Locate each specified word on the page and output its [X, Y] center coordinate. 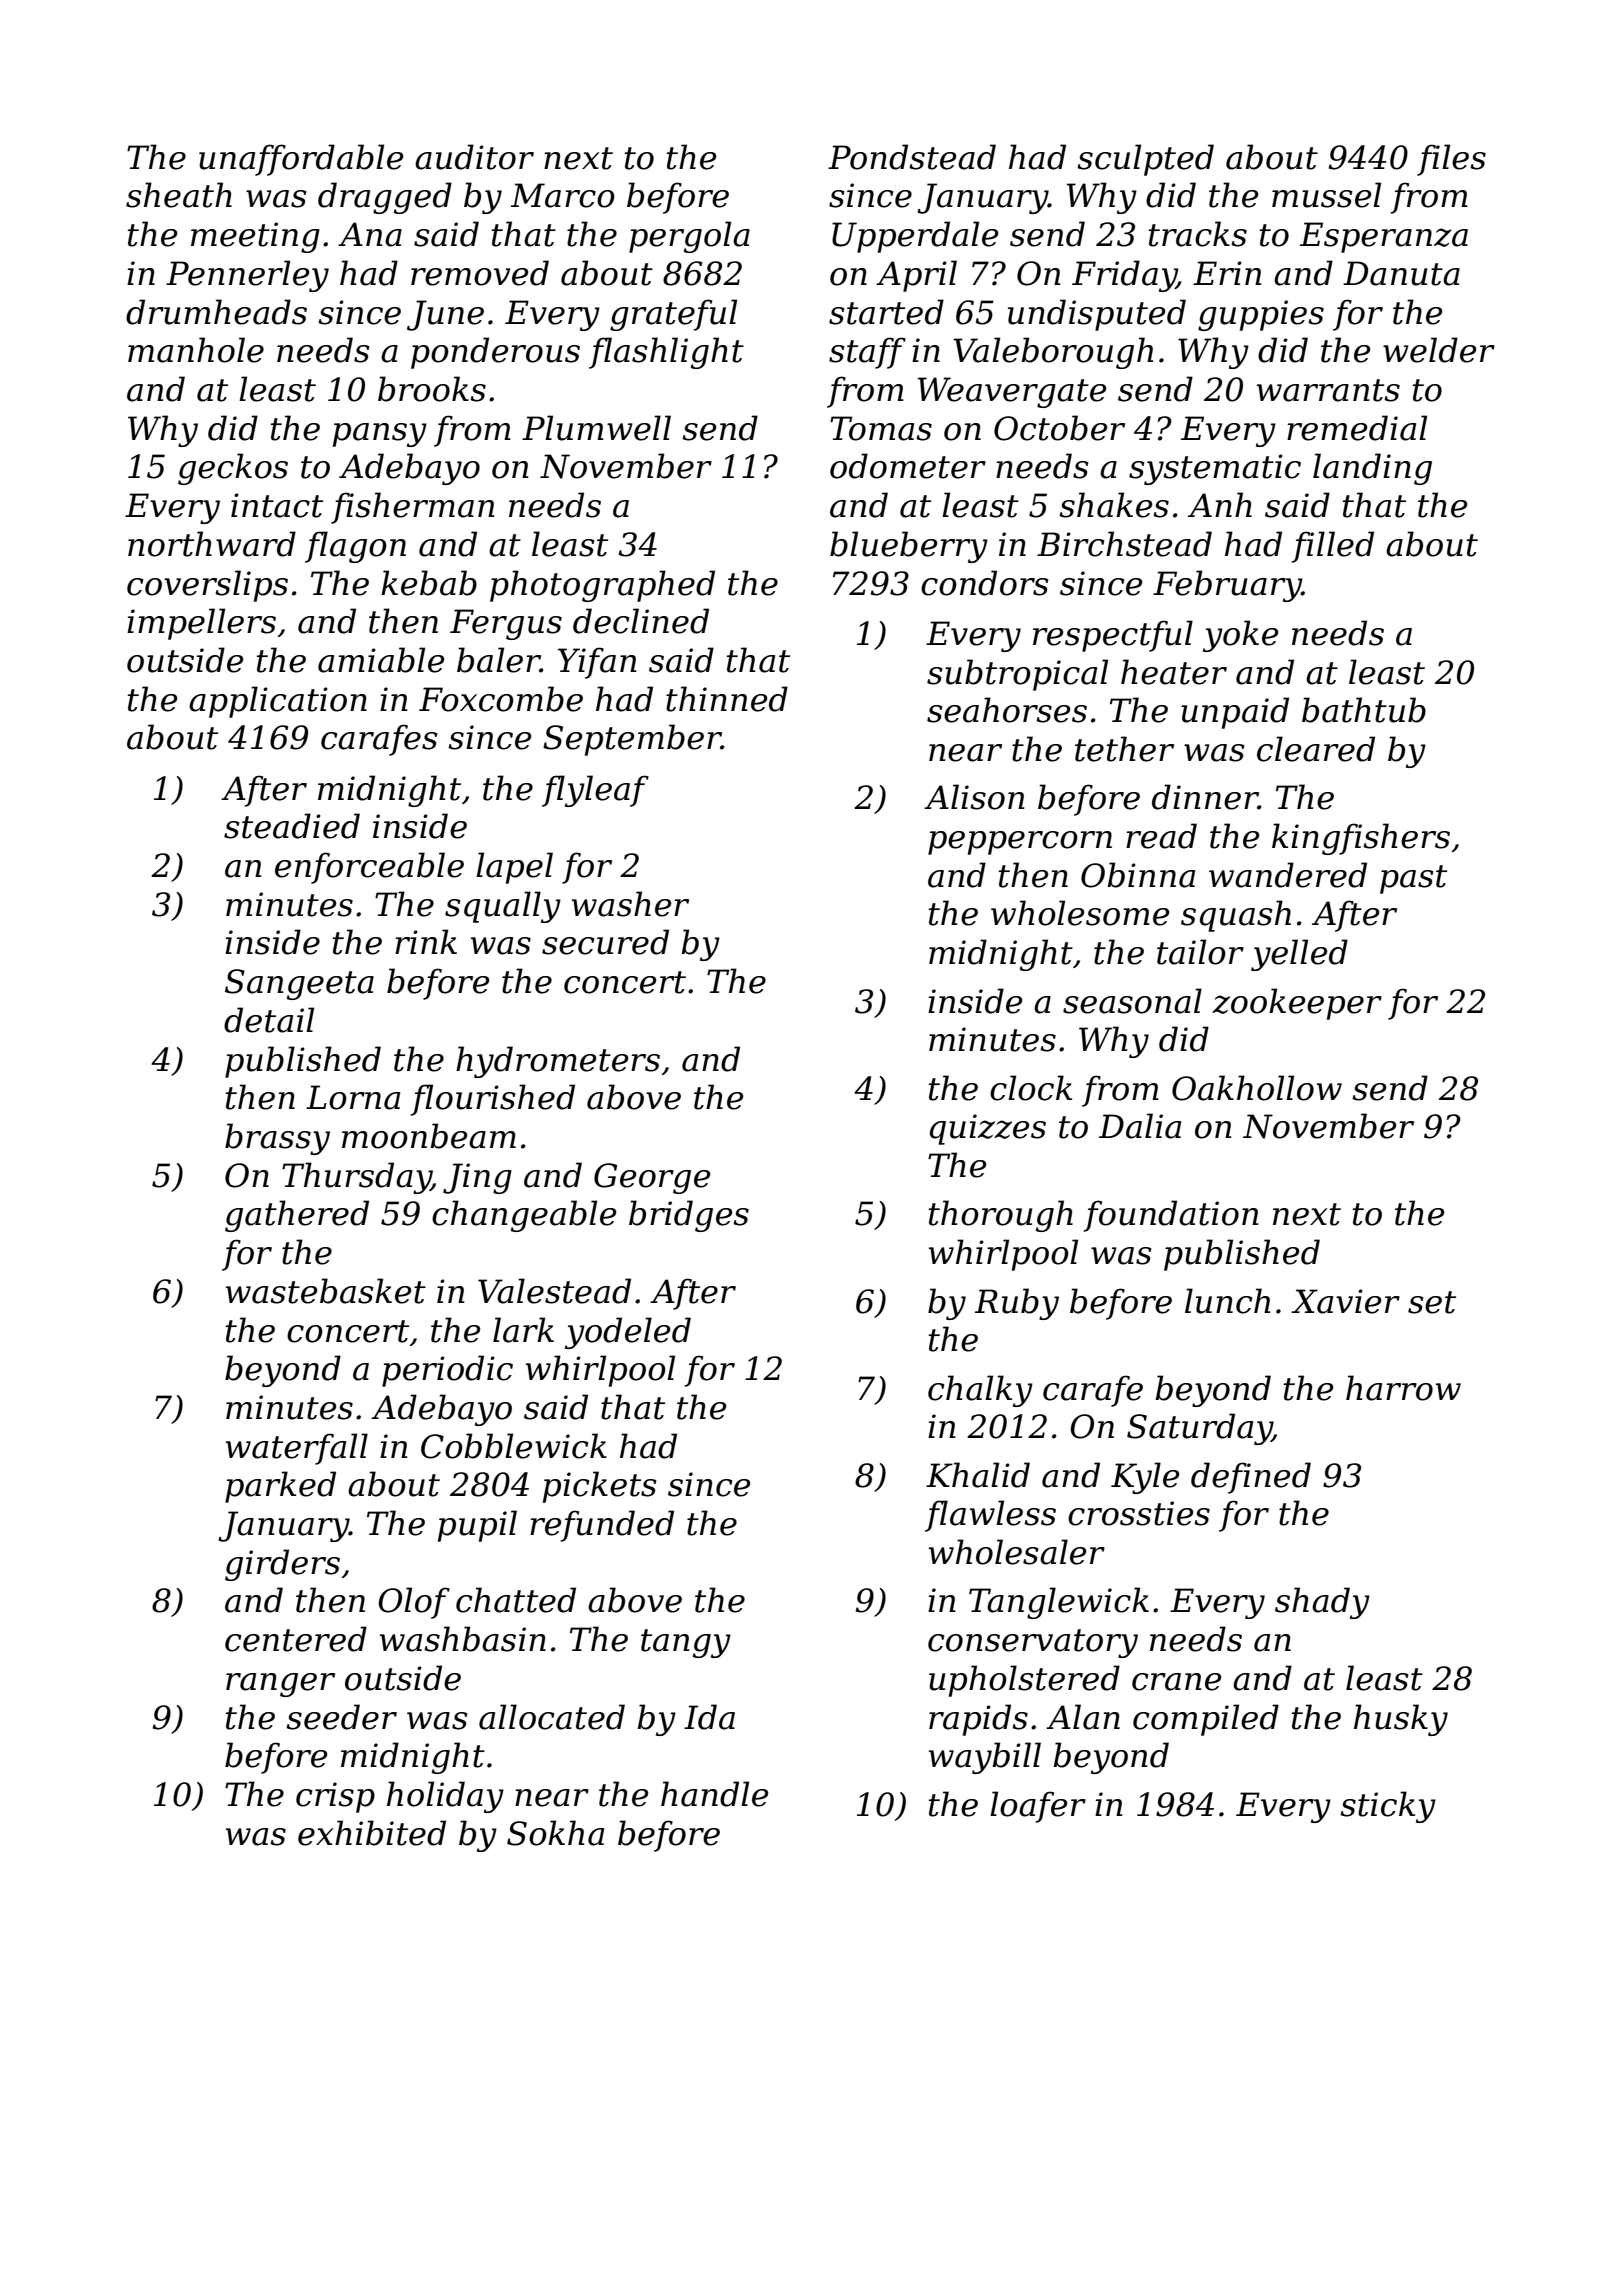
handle [714, 1794]
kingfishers [1361, 839]
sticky [1388, 1807]
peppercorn [1020, 843]
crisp [335, 1797]
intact [277, 505]
